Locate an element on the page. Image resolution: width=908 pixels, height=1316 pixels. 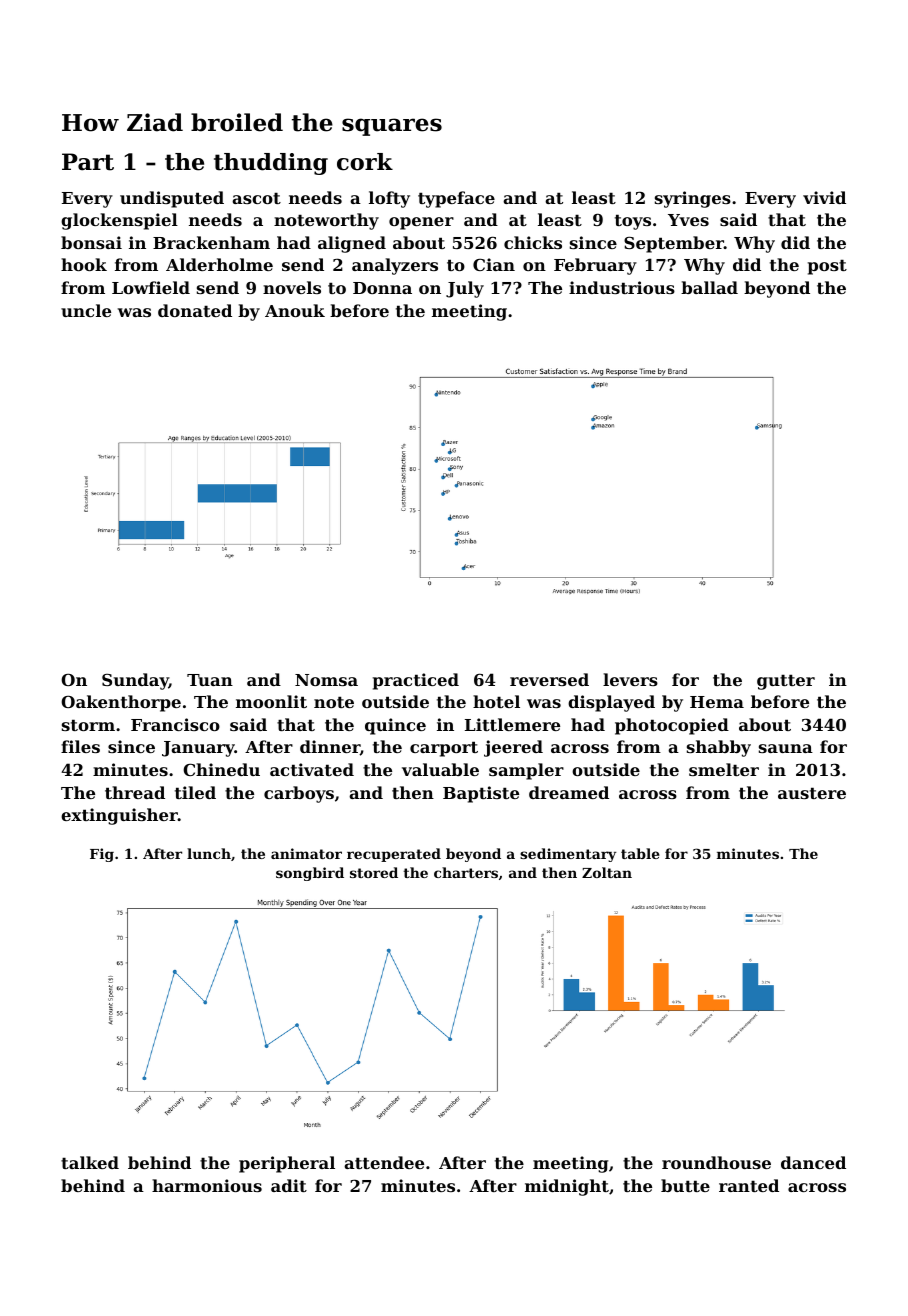
post is located at coordinates (827, 267).
